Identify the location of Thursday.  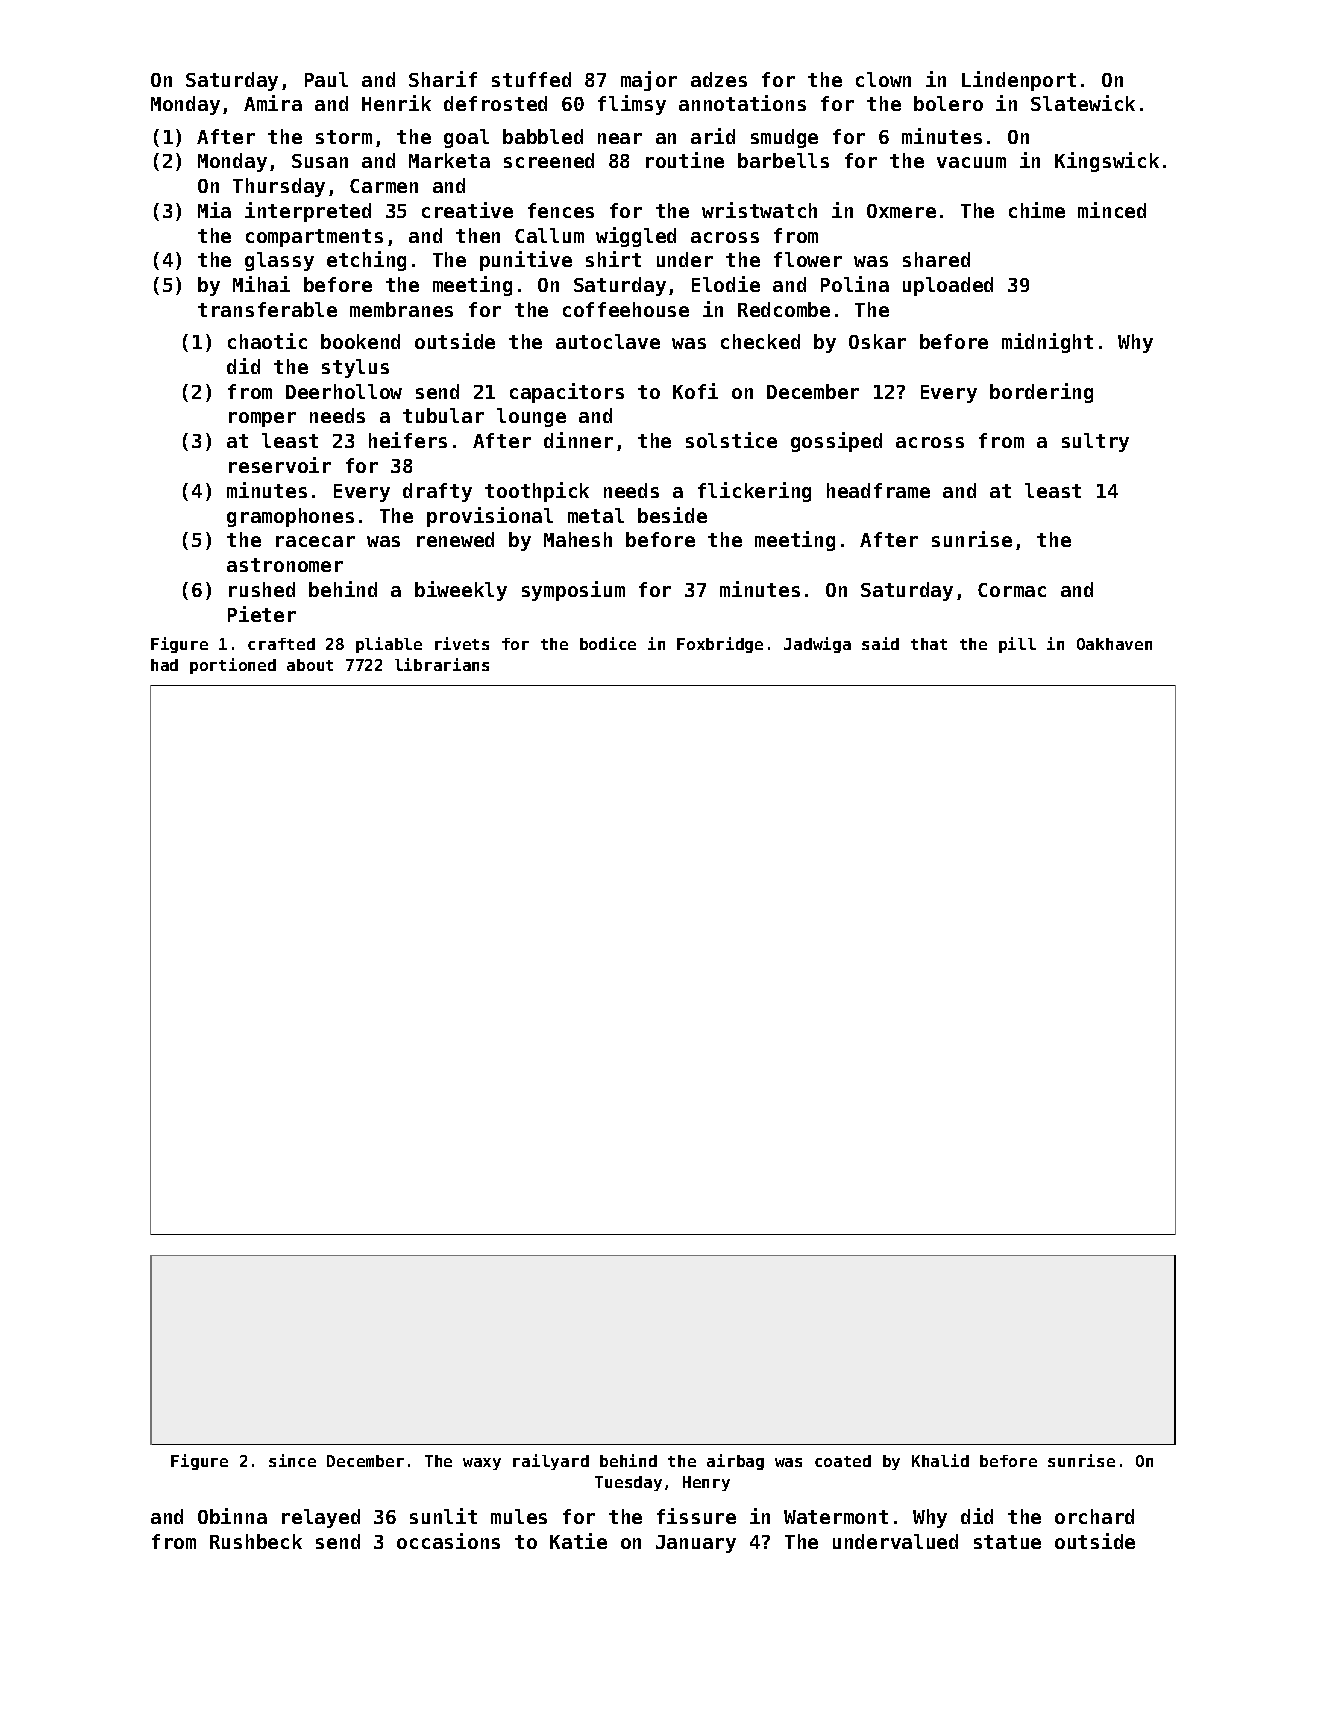
(279, 187).
